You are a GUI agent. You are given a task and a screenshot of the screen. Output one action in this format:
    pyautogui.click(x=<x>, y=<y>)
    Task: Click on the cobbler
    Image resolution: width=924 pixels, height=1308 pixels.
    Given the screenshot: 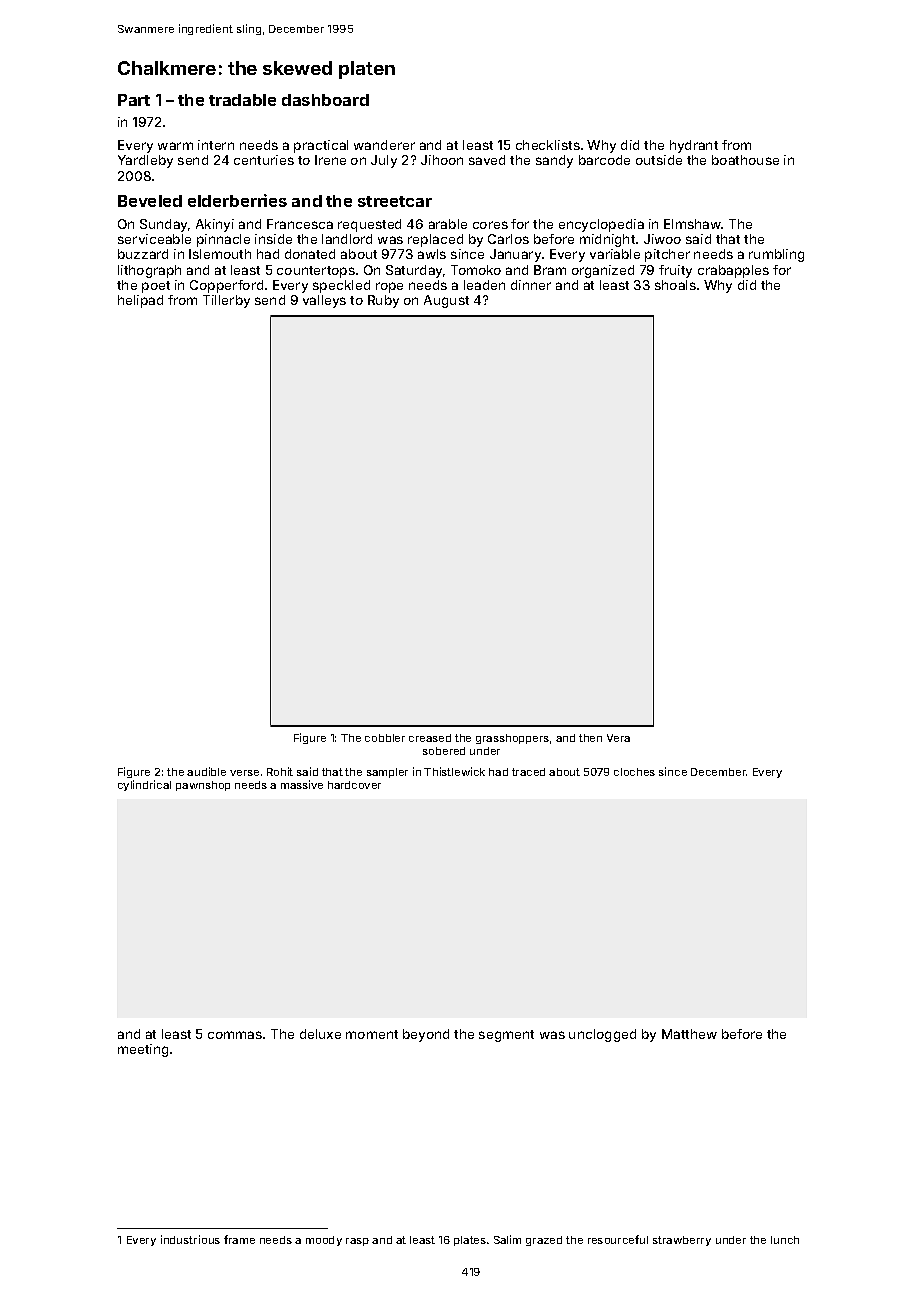 What is the action you would take?
    pyautogui.click(x=385, y=738)
